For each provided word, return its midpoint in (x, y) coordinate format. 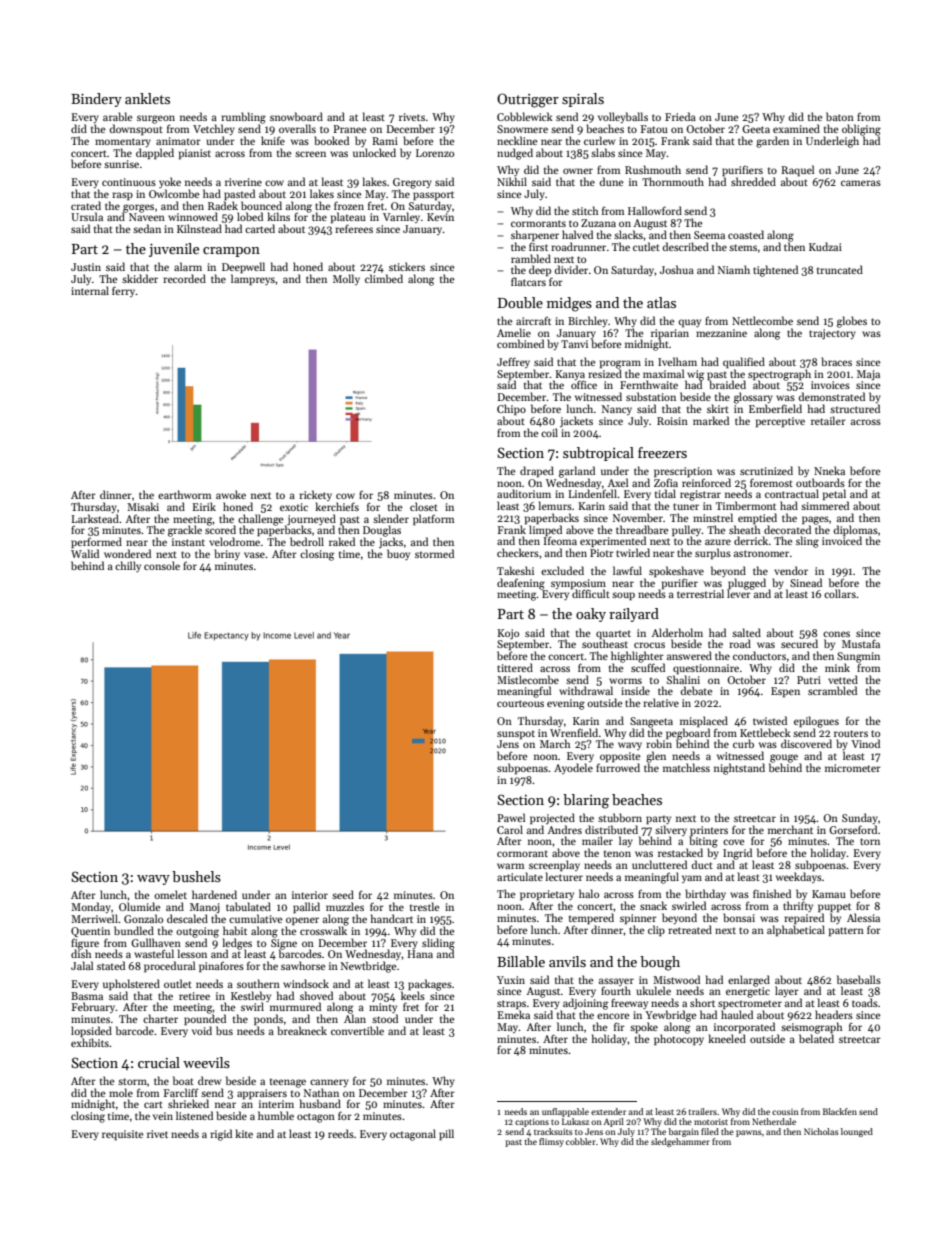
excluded (562, 570)
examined (796, 128)
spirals (583, 100)
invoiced (842, 540)
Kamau (829, 894)
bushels (196, 876)
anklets (147, 98)
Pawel (511, 817)
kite (244, 1133)
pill (446, 1135)
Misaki (143, 506)
